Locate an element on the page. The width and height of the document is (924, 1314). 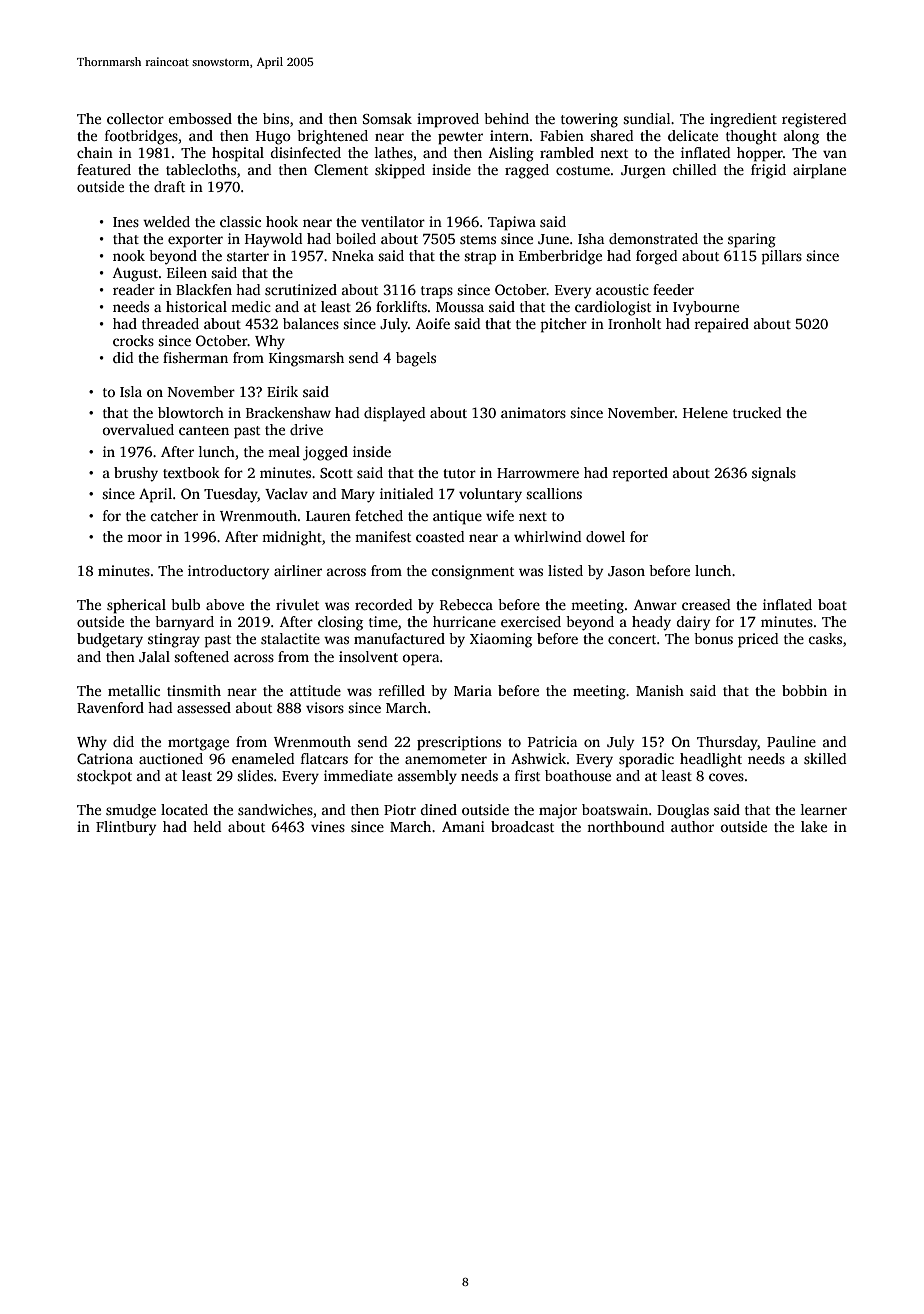
displayed is located at coordinates (394, 414).
